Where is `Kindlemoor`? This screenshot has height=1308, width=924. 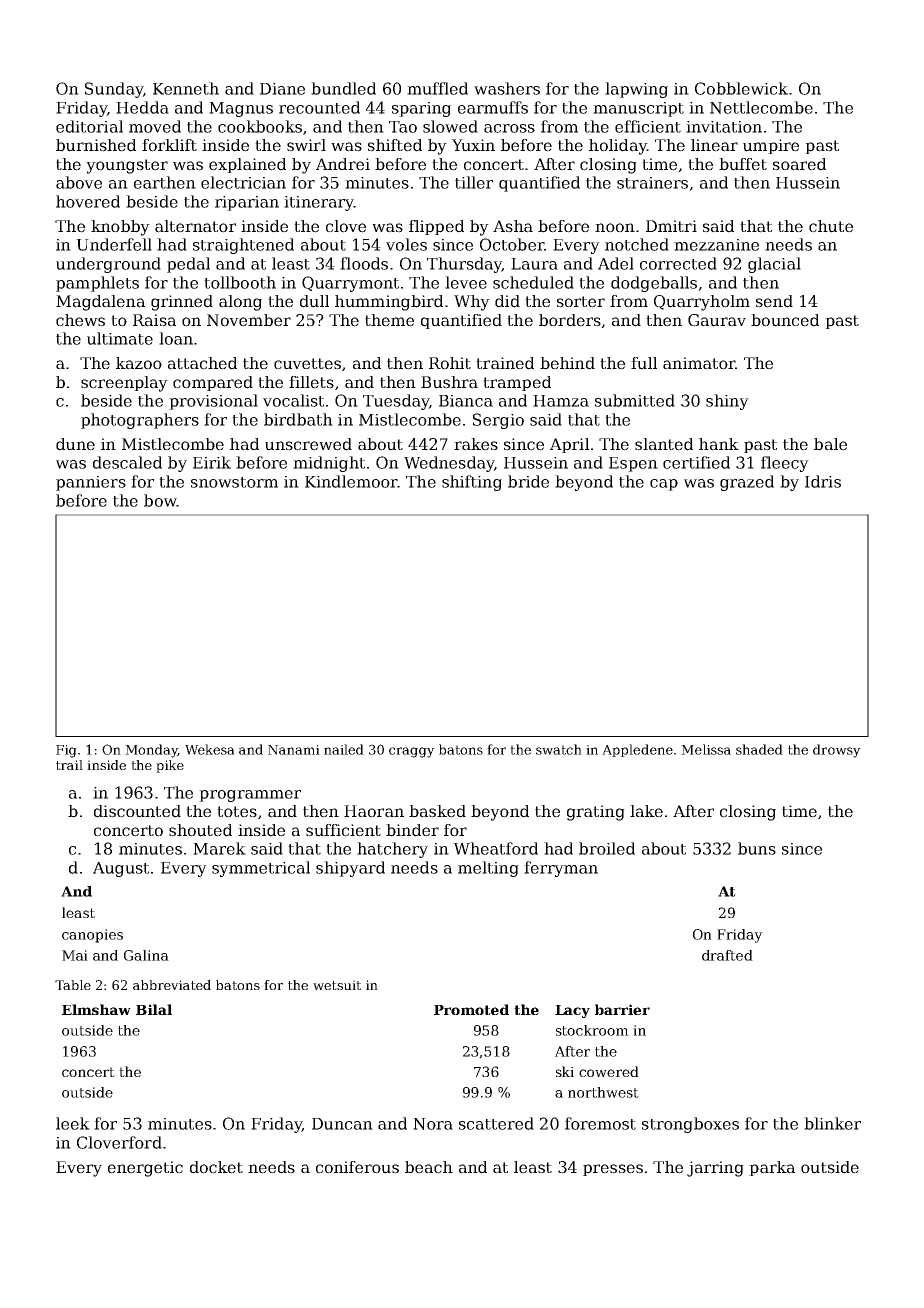
Kindlemoor is located at coordinates (351, 481).
